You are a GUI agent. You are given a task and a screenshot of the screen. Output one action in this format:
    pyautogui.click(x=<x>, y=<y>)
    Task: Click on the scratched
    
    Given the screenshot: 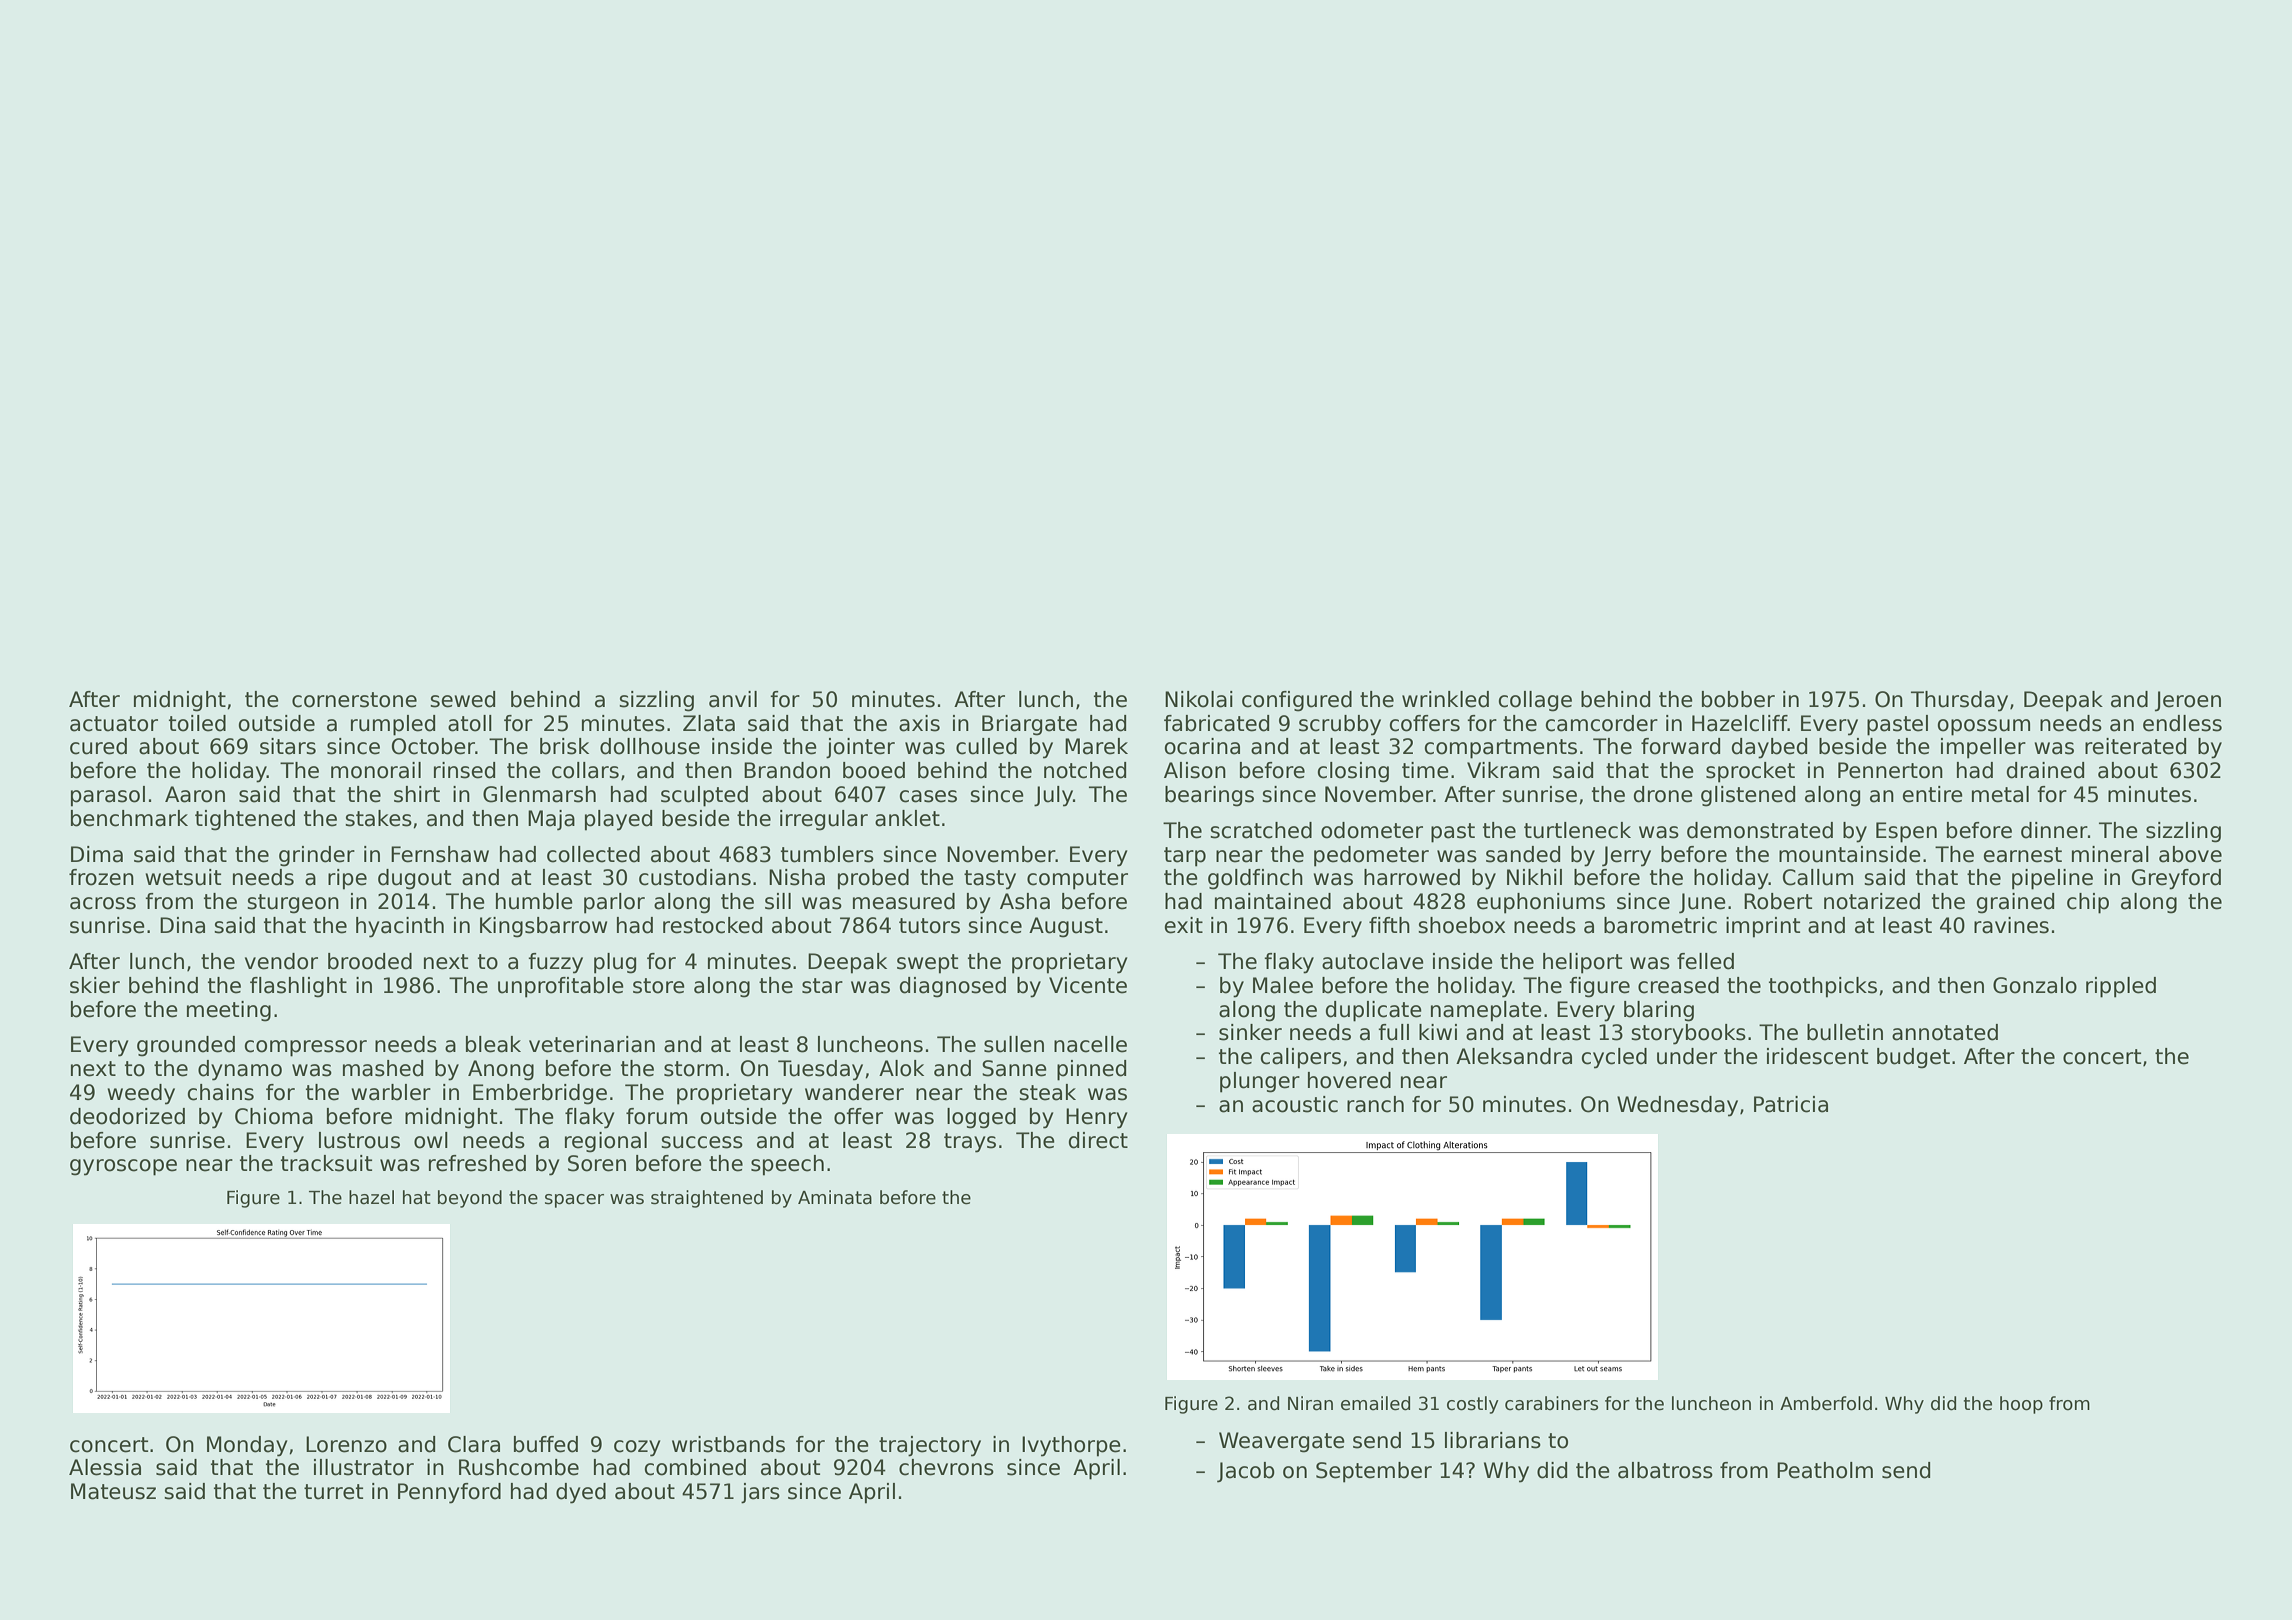 What is the action you would take?
    pyautogui.click(x=1261, y=830)
